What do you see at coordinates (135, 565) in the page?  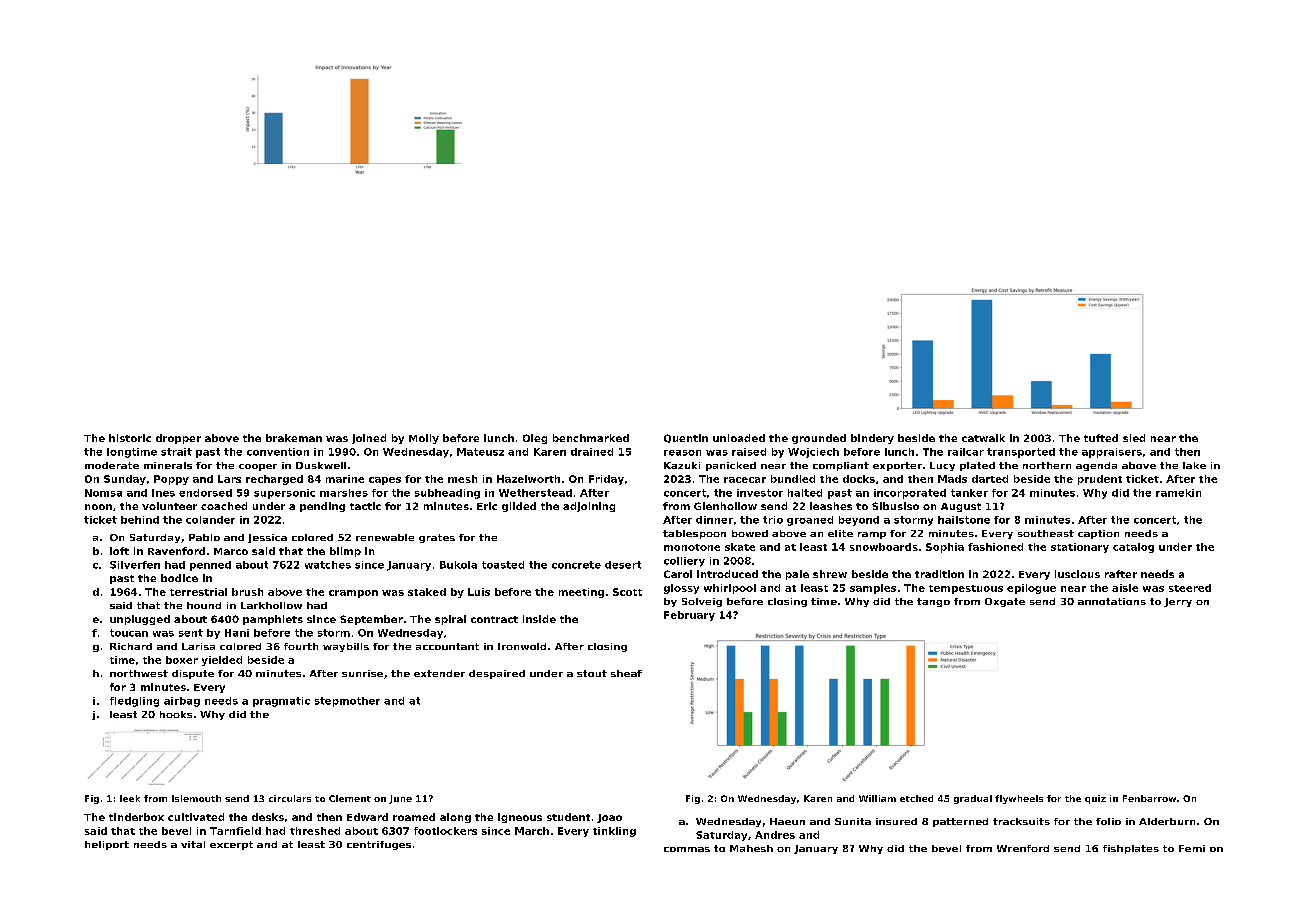 I see `Silverfen` at bounding box center [135, 565].
